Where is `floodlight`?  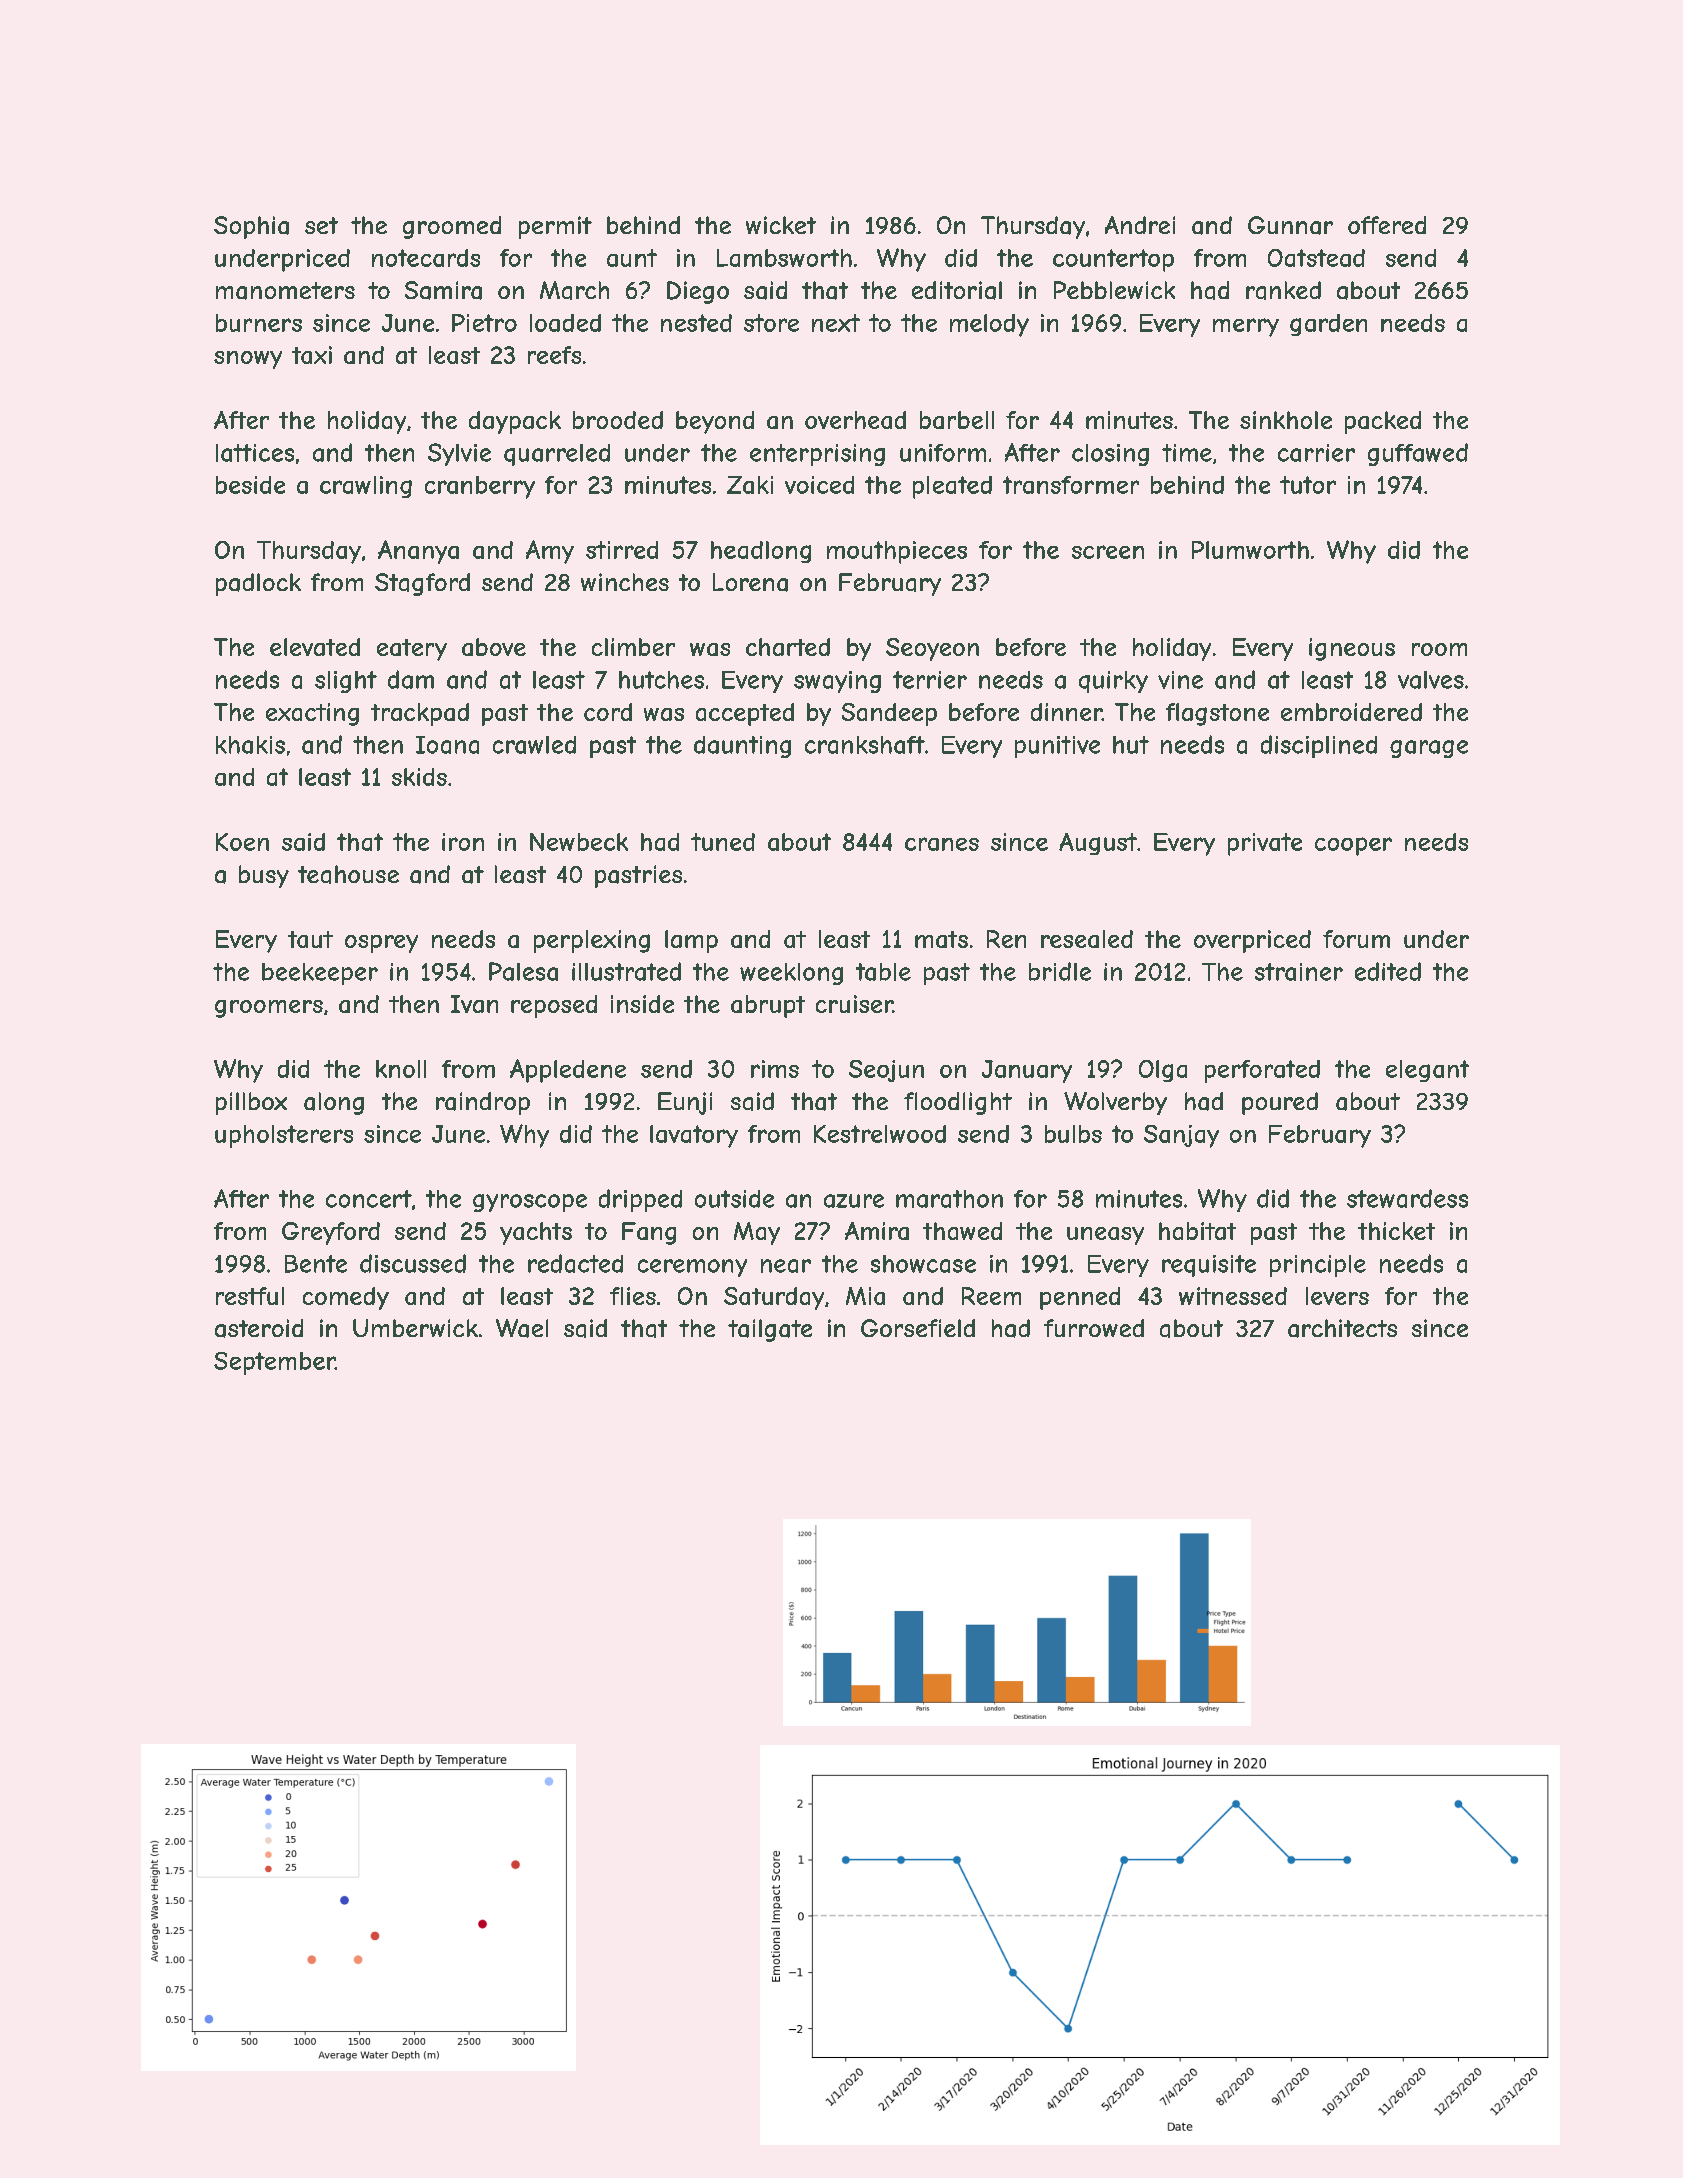 floodlight is located at coordinates (958, 1103).
